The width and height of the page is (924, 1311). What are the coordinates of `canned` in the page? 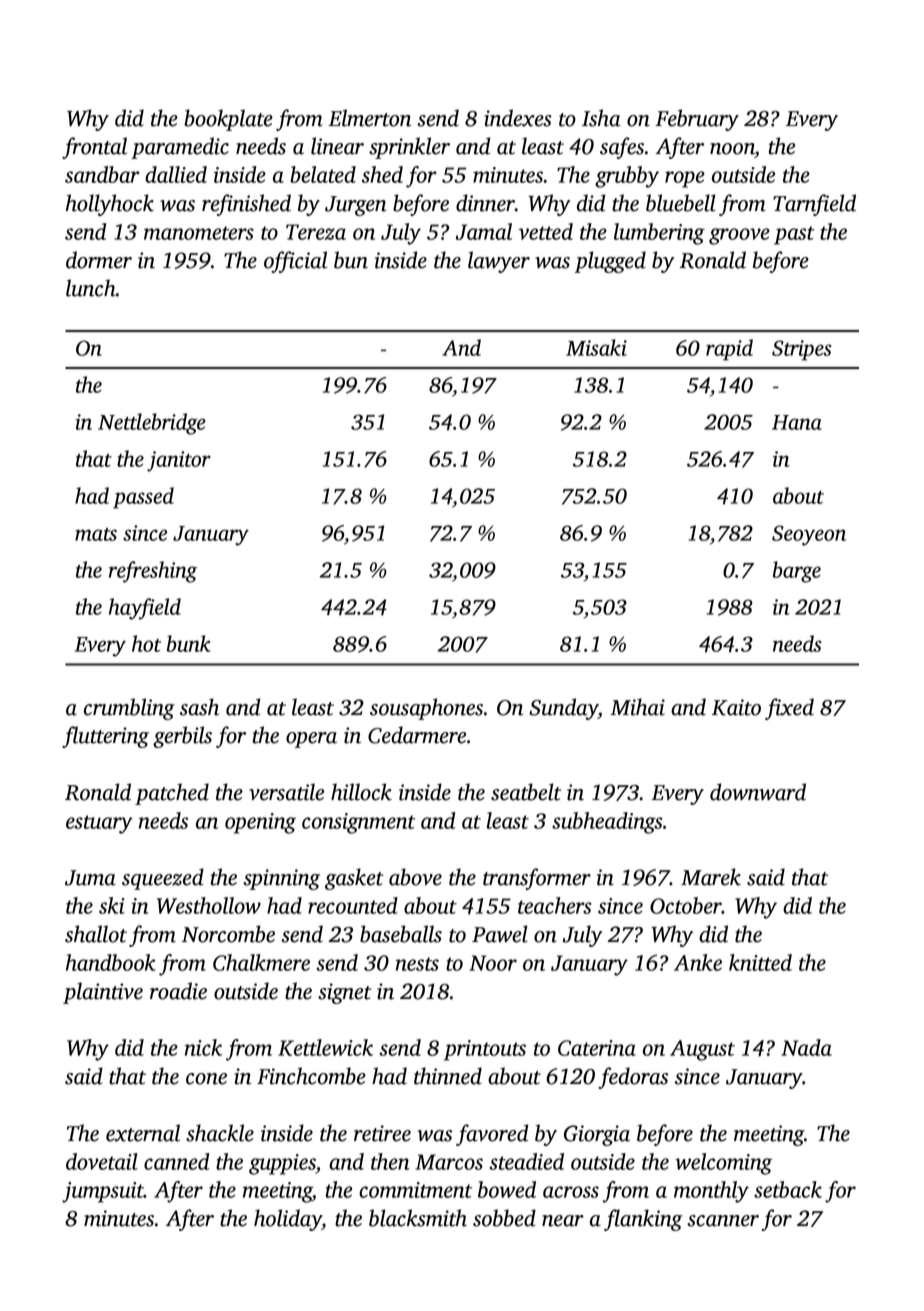 It's located at (176, 1161).
